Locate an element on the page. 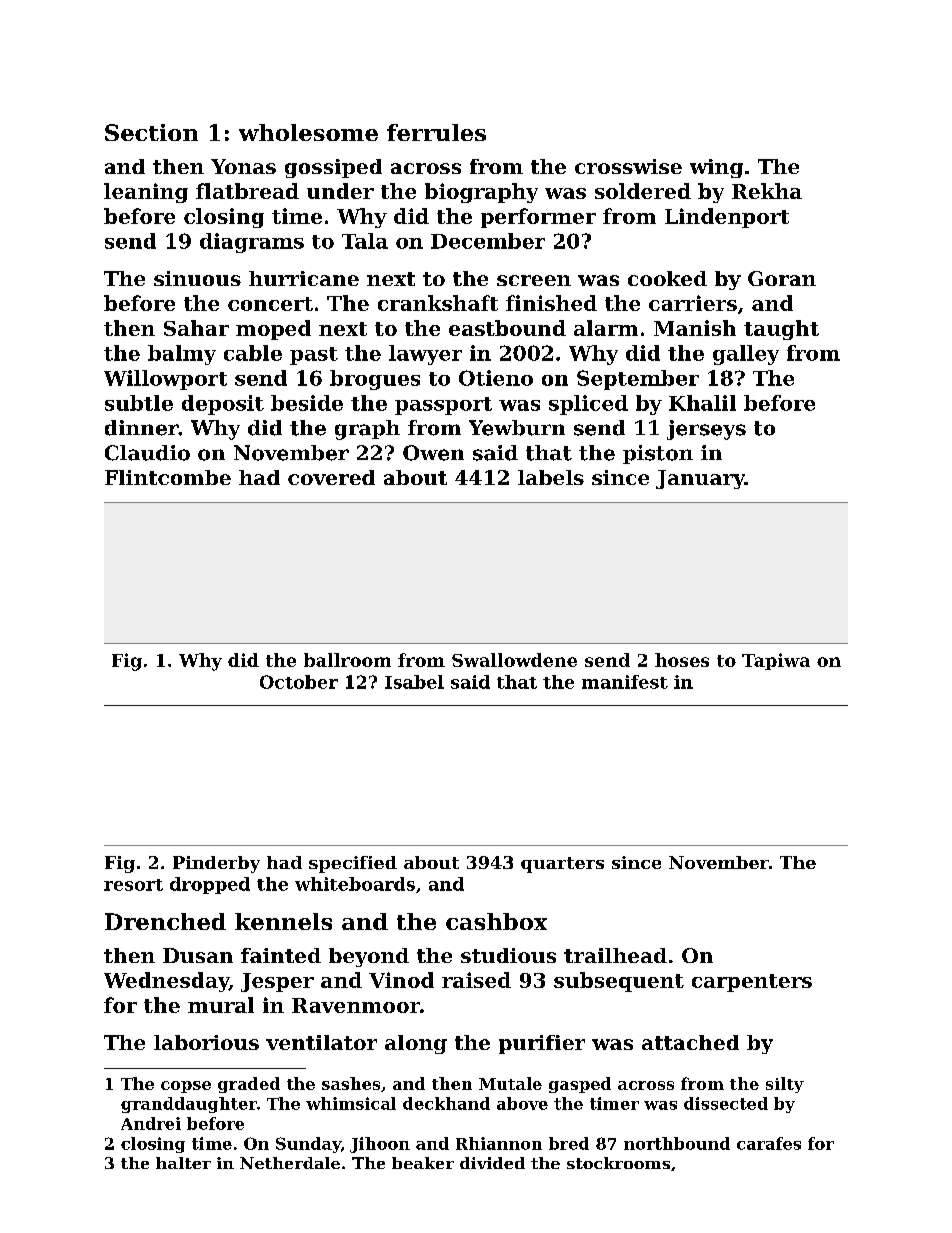 Image resolution: width=952 pixels, height=1233 pixels. past is located at coordinates (314, 356).
